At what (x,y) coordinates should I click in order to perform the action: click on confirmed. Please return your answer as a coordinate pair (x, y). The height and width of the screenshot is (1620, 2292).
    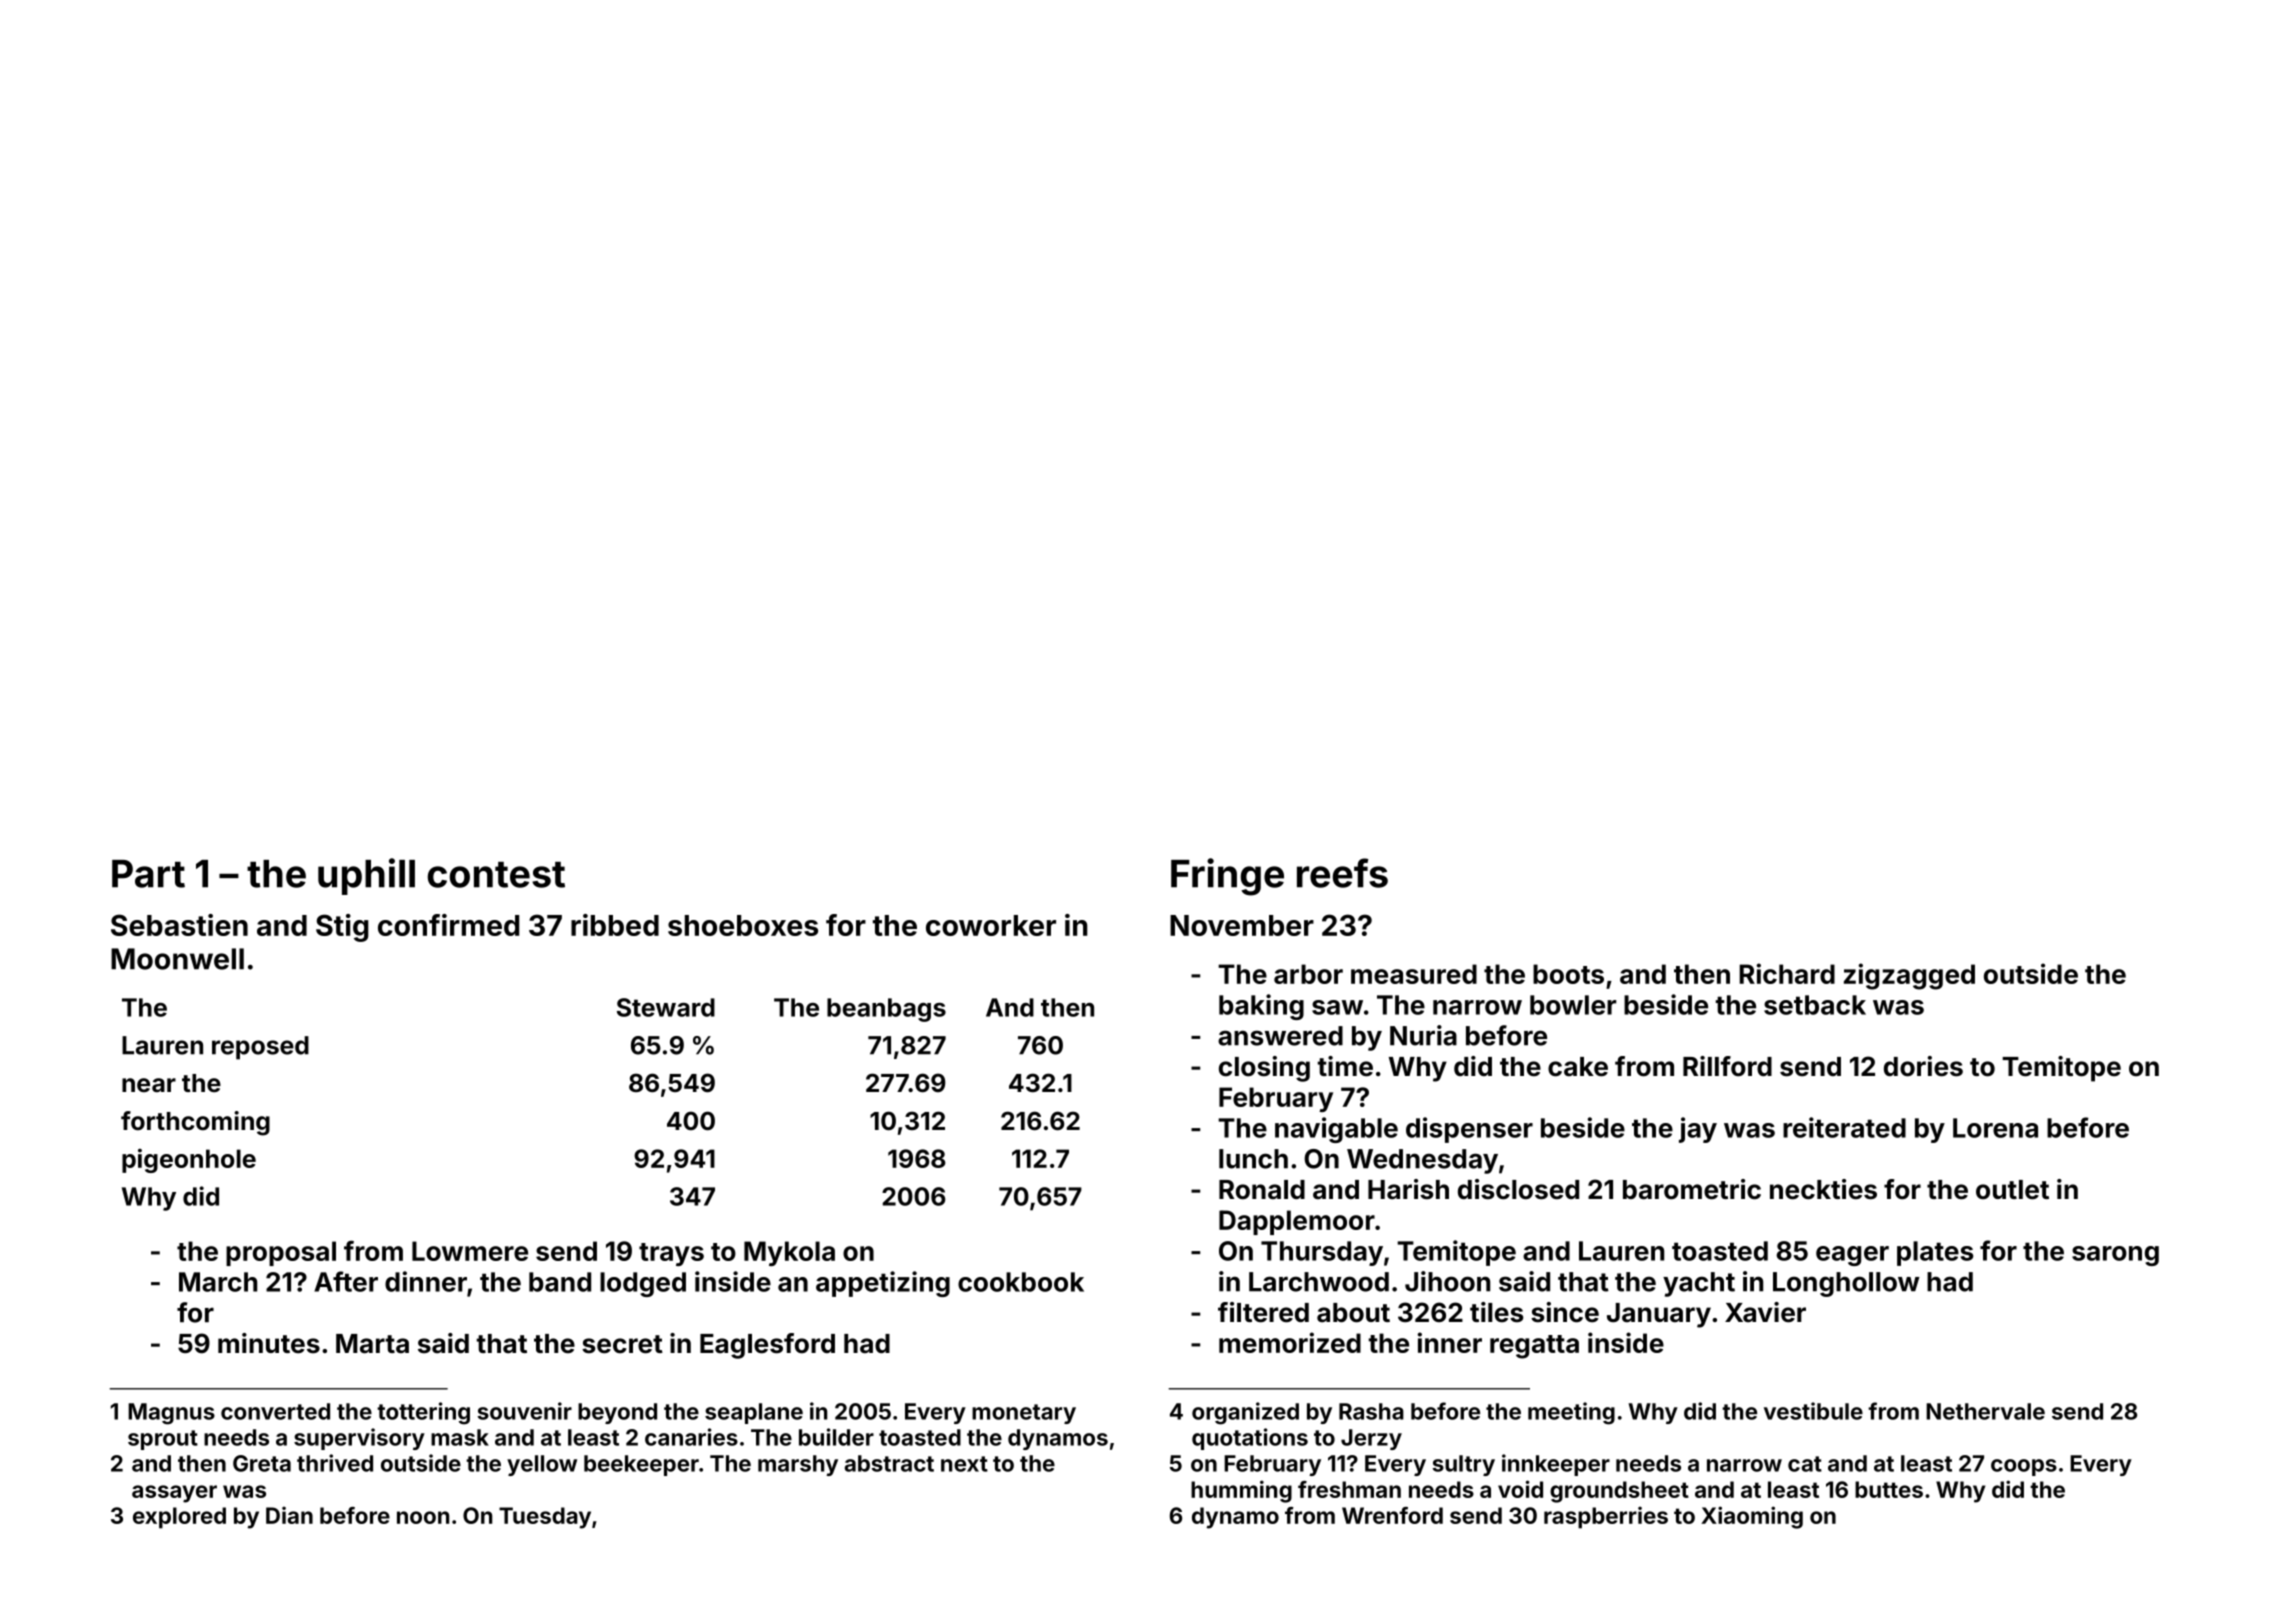
    Looking at the image, I should click on (448, 925).
